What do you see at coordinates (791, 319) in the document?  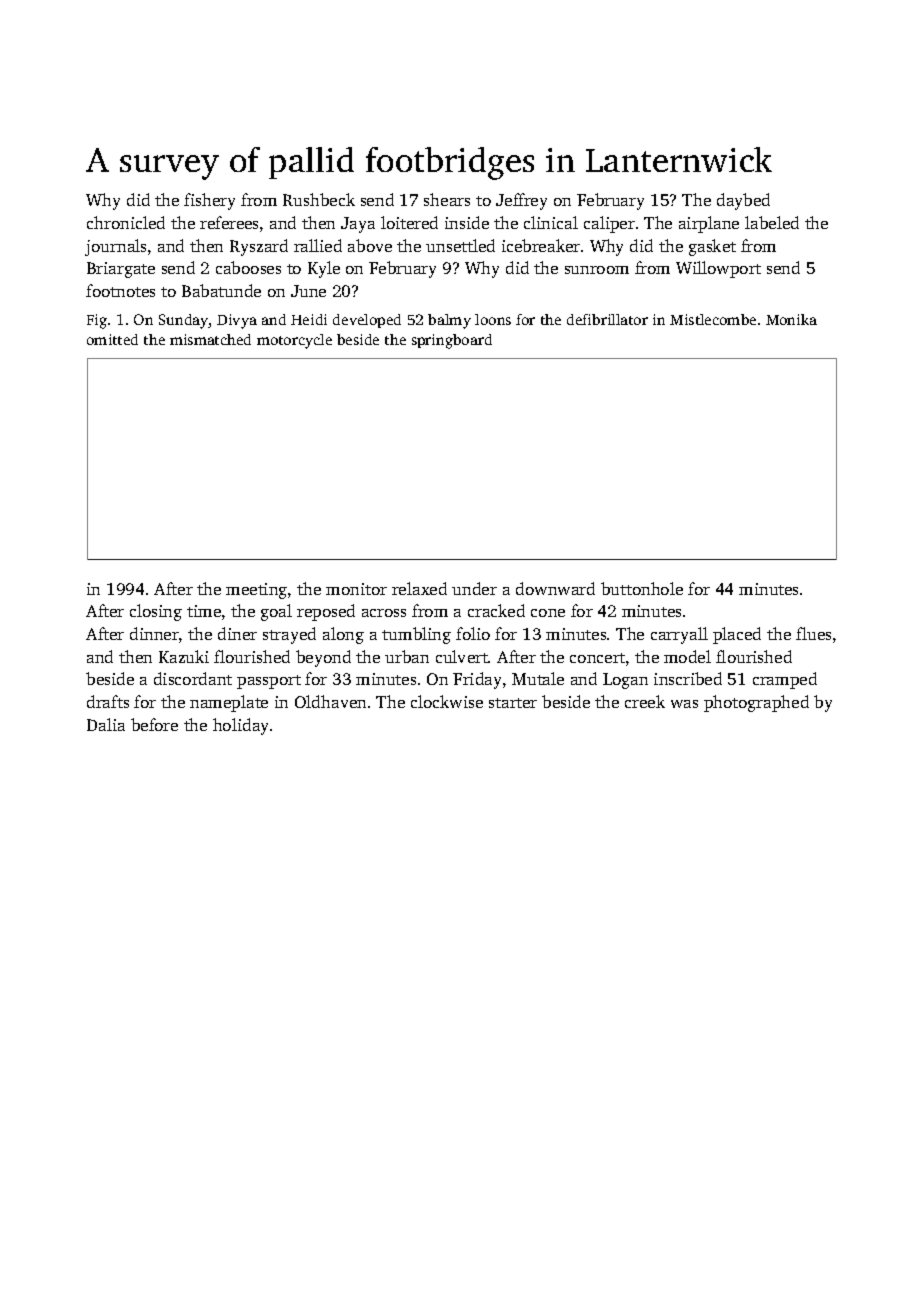 I see `Monika` at bounding box center [791, 319].
